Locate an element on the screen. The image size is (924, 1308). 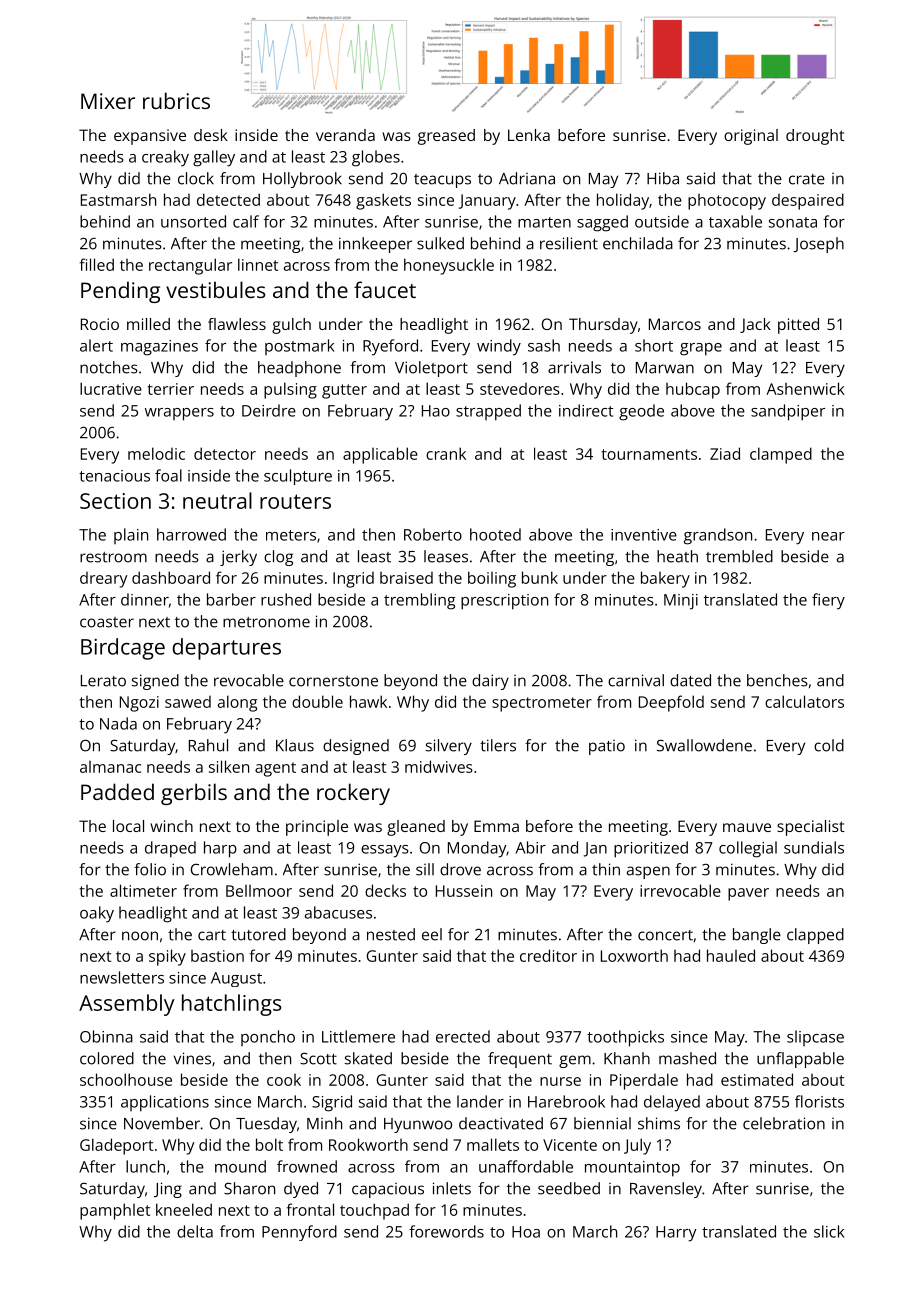
original is located at coordinates (751, 137).
